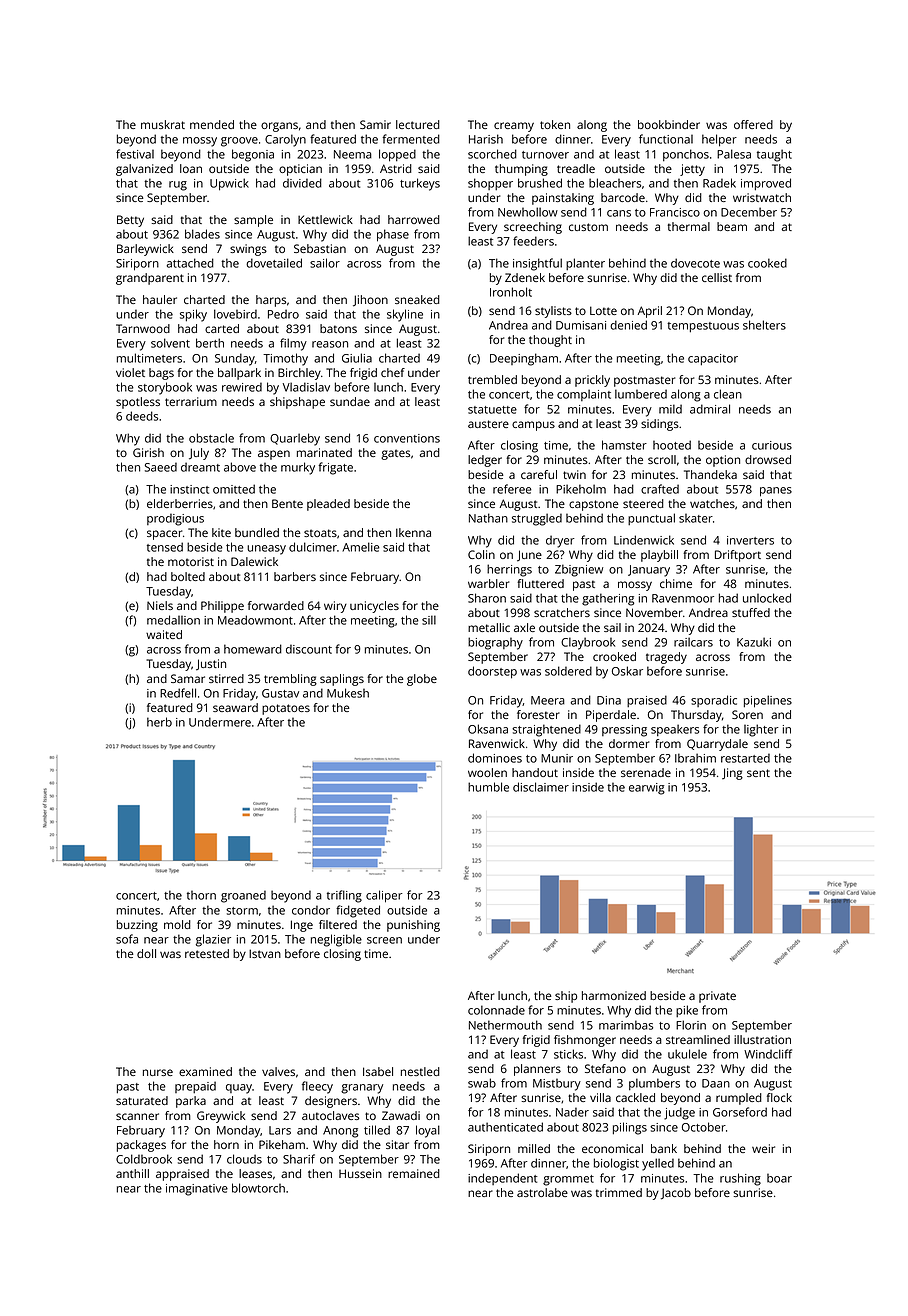  Describe the element at coordinates (144, 170) in the screenshot. I see `galvanized` at that location.
